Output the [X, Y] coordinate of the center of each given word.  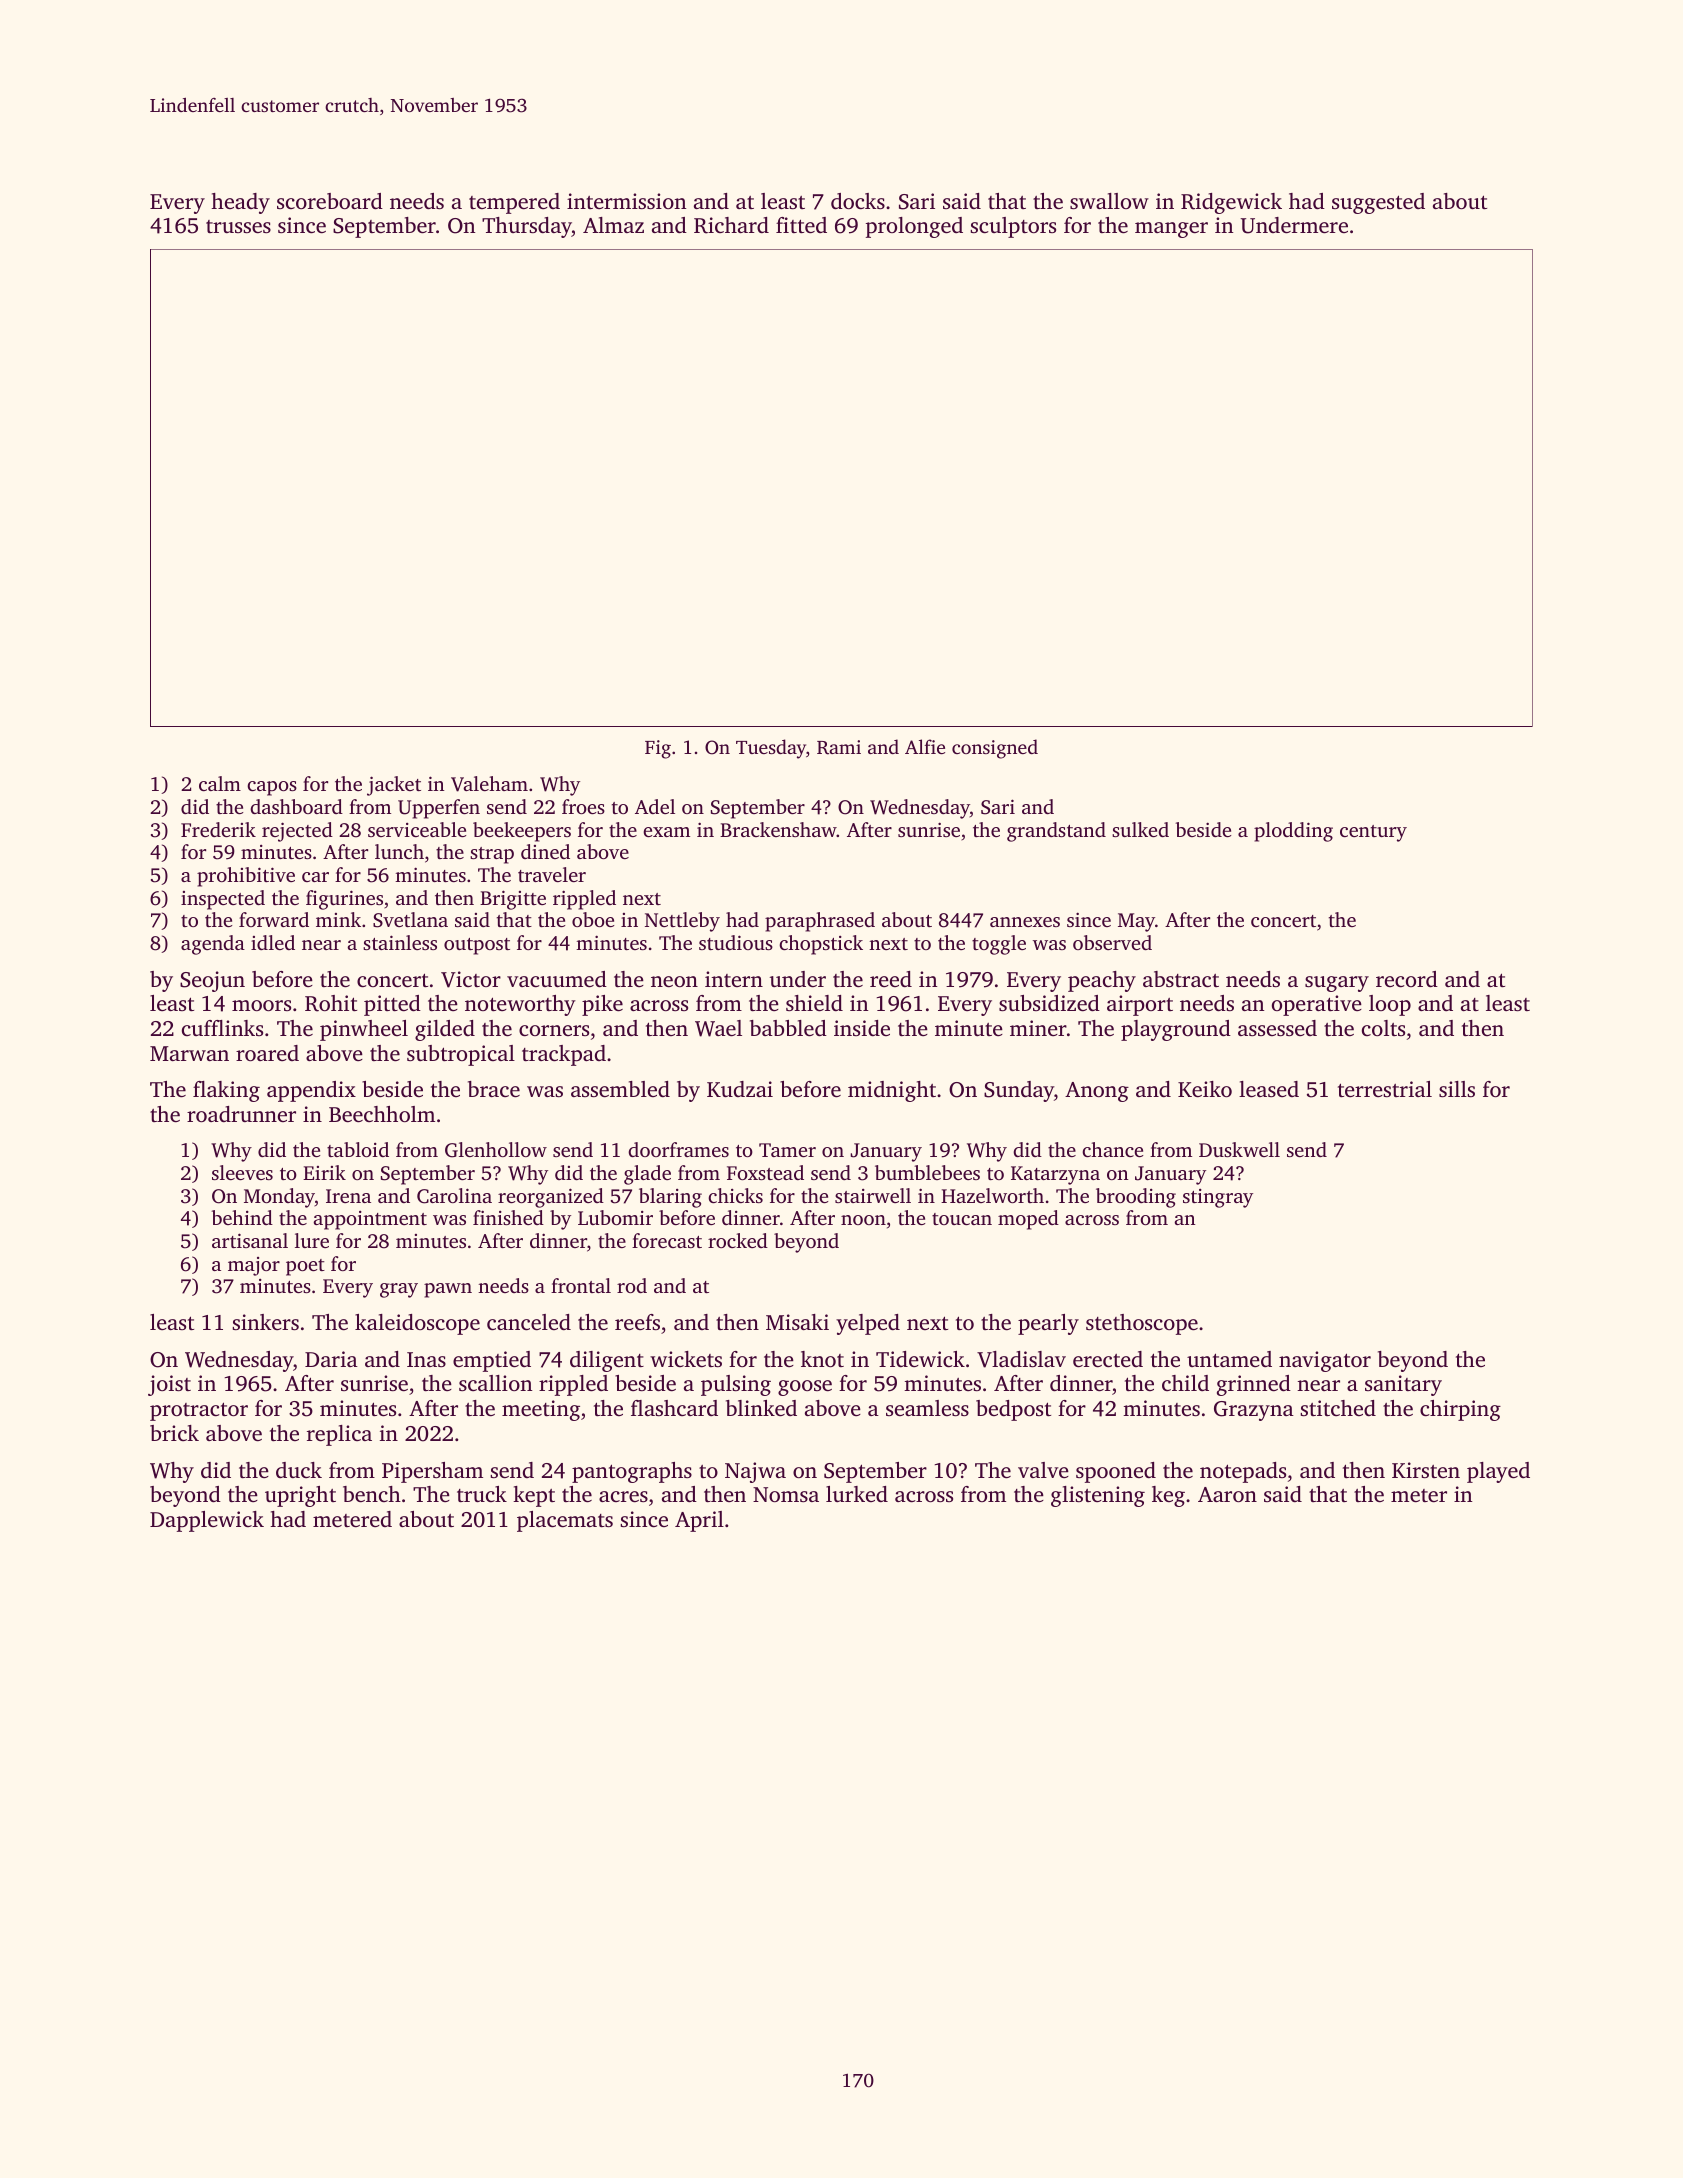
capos [272, 788]
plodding [1293, 832]
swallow [1109, 201]
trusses [238, 226]
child [1185, 1383]
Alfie [925, 746]
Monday [279, 1198]
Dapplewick [207, 1521]
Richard [731, 225]
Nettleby [682, 922]
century [1373, 833]
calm [220, 783]
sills [1457, 1089]
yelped [868, 1324]
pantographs [632, 1472]
